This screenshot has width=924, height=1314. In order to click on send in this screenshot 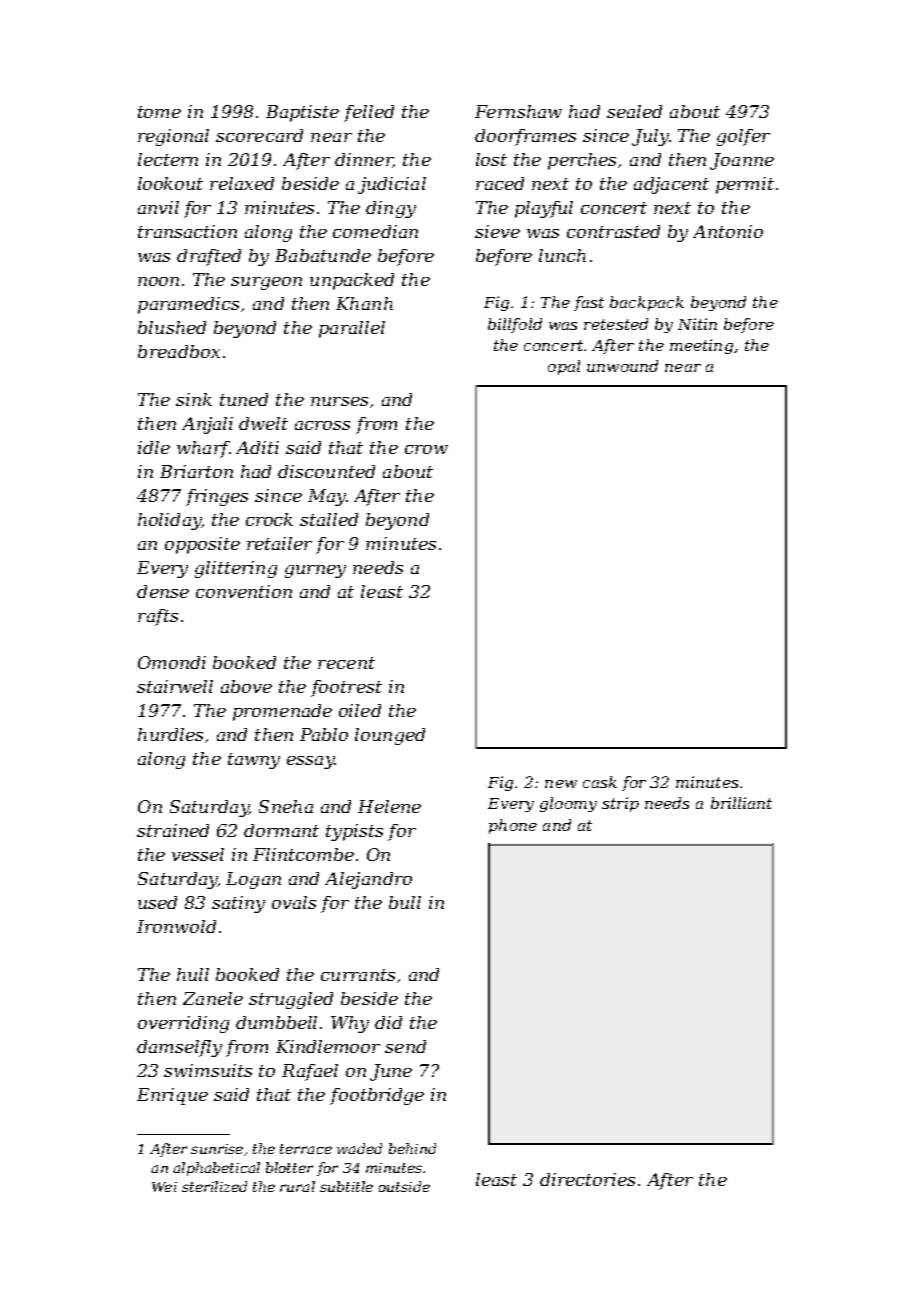, I will do `click(405, 1046)`.
